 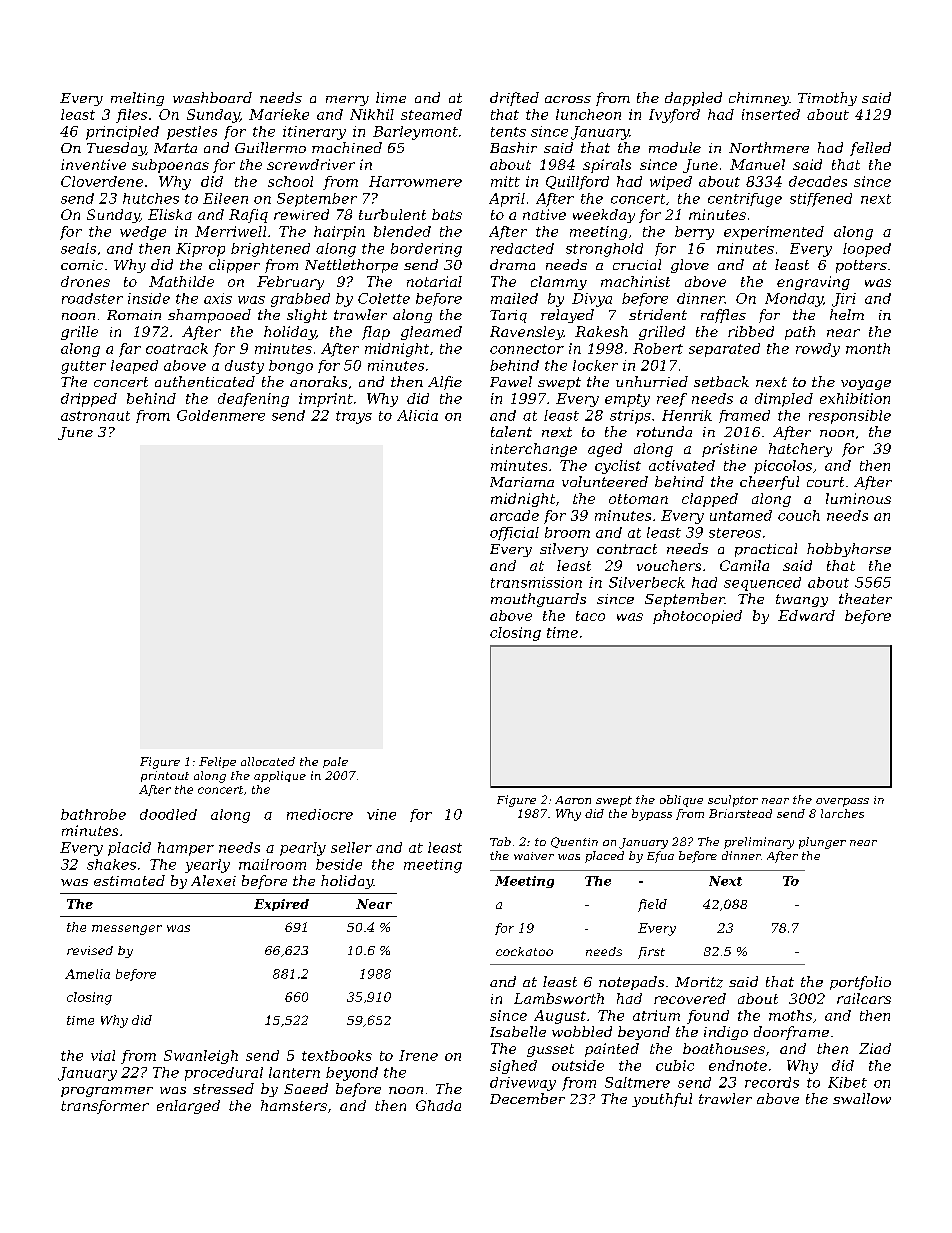 What do you see at coordinates (438, 1105) in the image?
I see `Ghada` at bounding box center [438, 1105].
